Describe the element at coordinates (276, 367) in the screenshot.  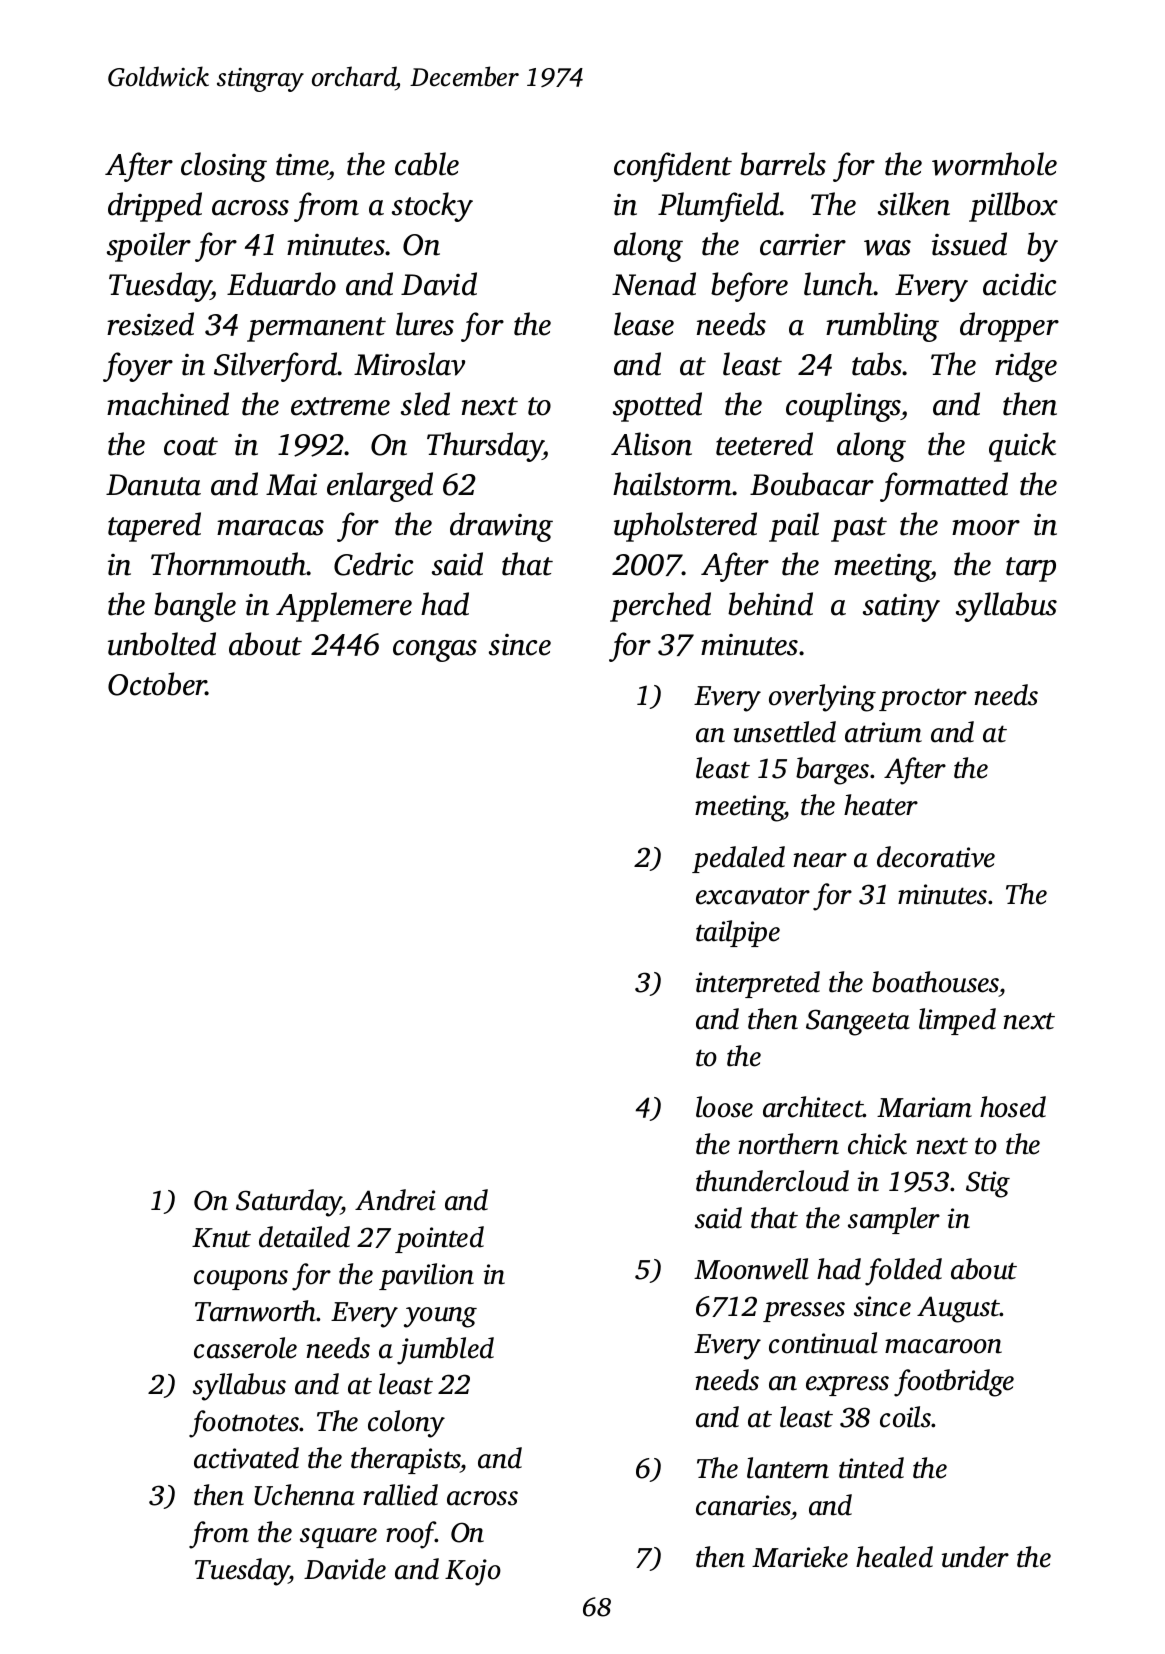
I see `Silverford` at that location.
